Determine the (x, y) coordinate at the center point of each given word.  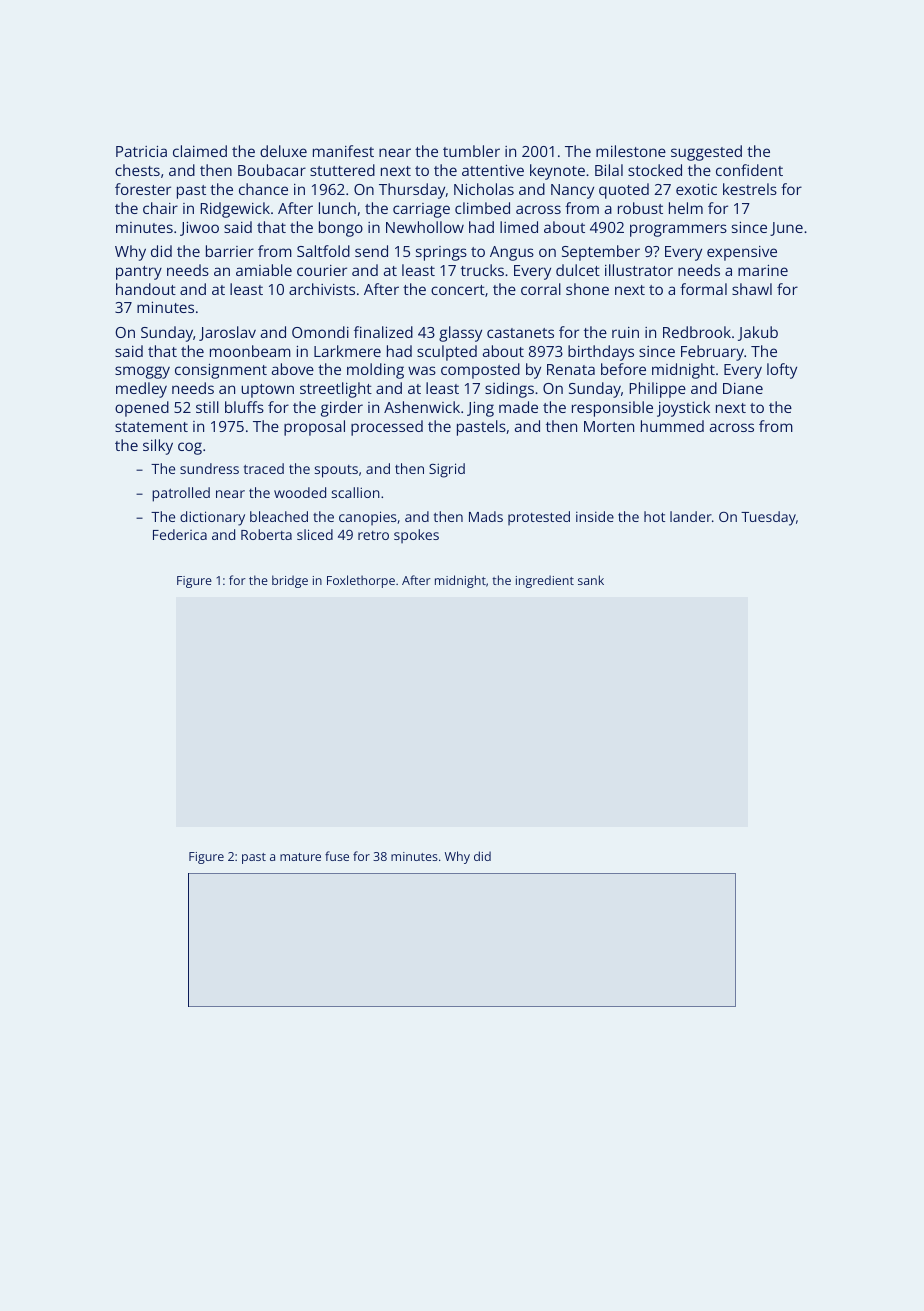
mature (300, 857)
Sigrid (447, 470)
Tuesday (768, 518)
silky (158, 447)
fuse (337, 856)
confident (749, 170)
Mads (486, 516)
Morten (609, 426)
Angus (512, 253)
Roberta (266, 534)
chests (137, 170)
